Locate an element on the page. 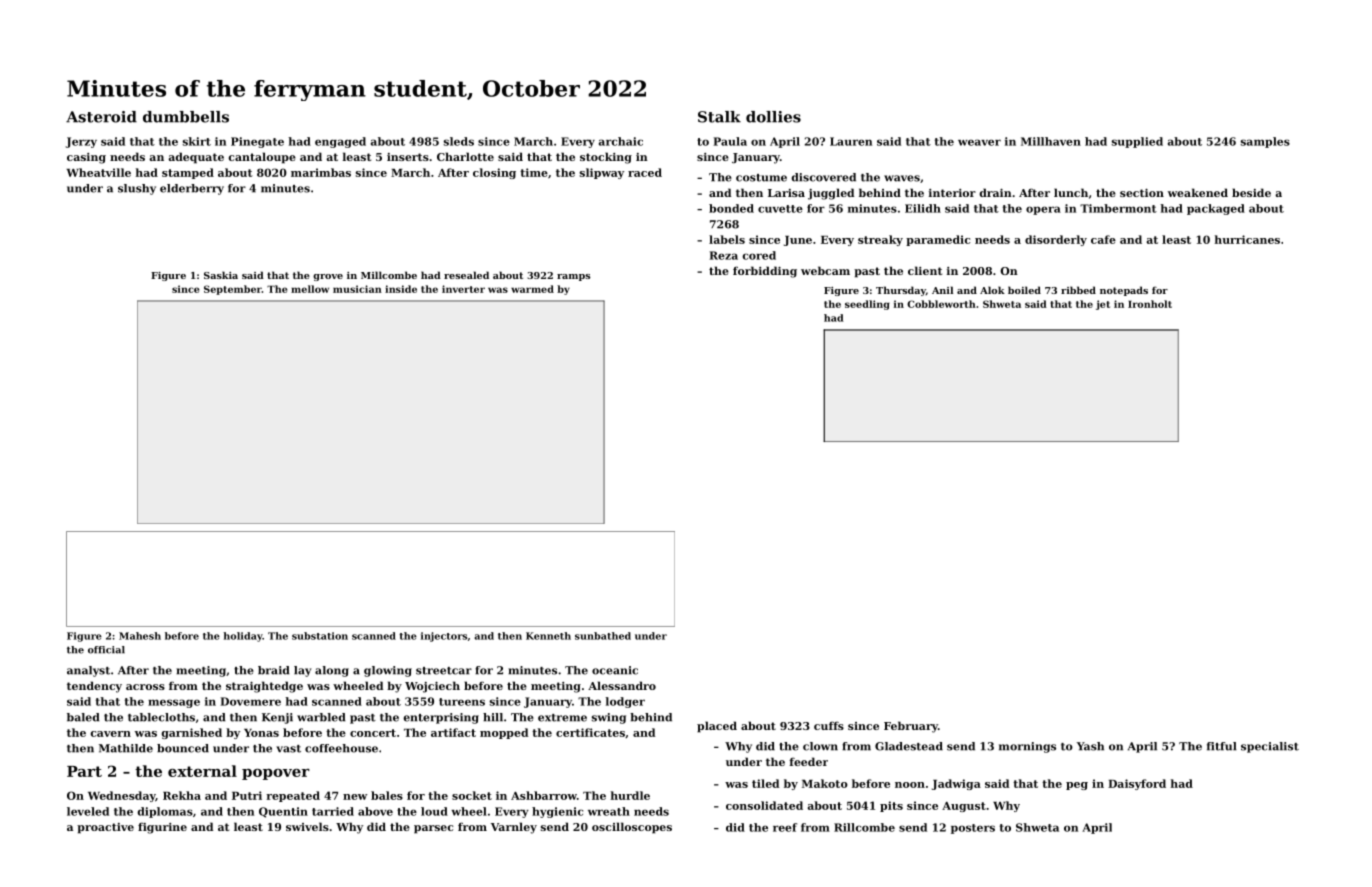 The image size is (1372, 887). sunbathed is located at coordinates (603, 636).
